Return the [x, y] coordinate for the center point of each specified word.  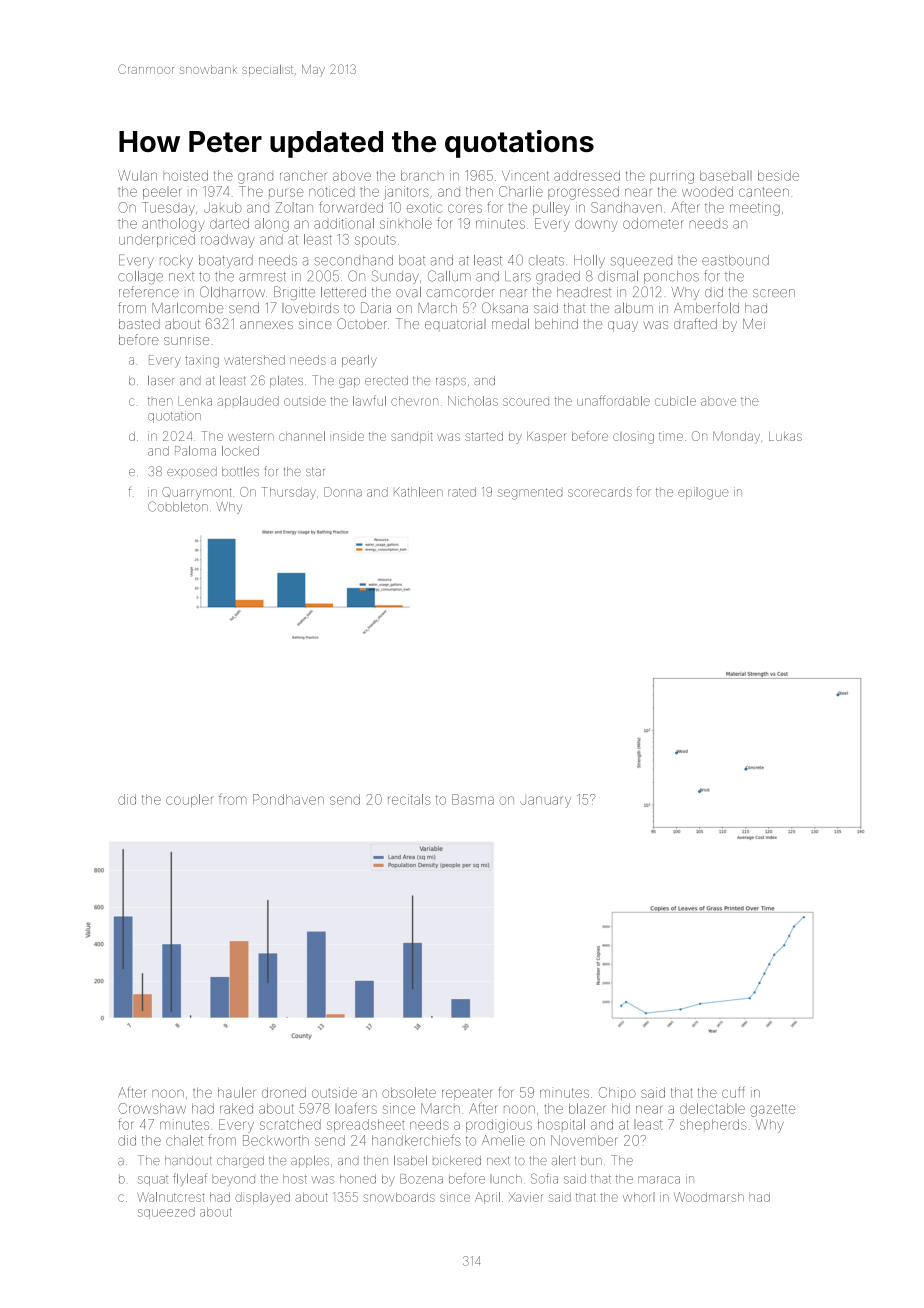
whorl [639, 1197]
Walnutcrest [171, 1197]
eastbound [735, 260]
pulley [551, 209]
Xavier [526, 1197]
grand [255, 178]
